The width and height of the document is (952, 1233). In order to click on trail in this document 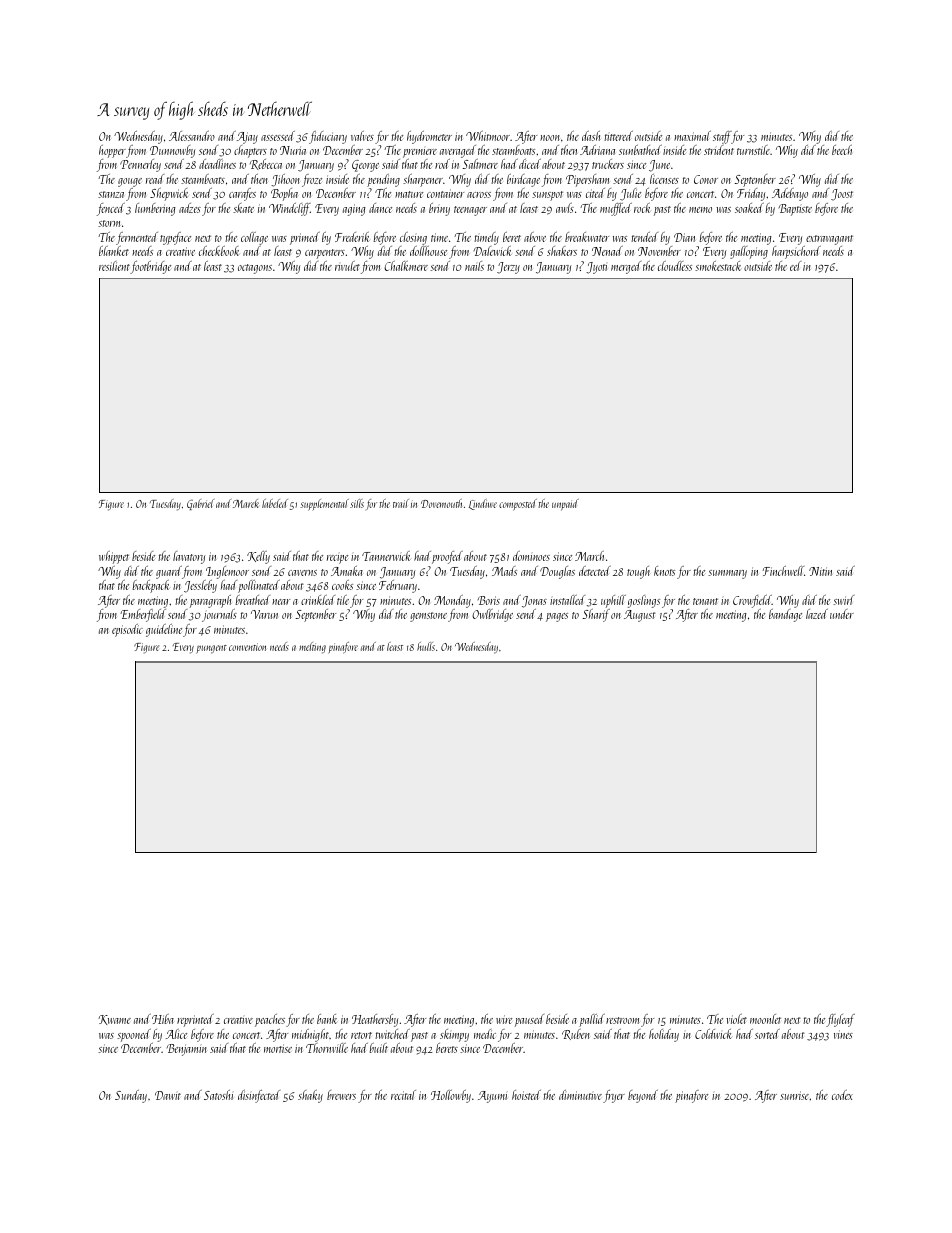, I will do `click(401, 503)`.
